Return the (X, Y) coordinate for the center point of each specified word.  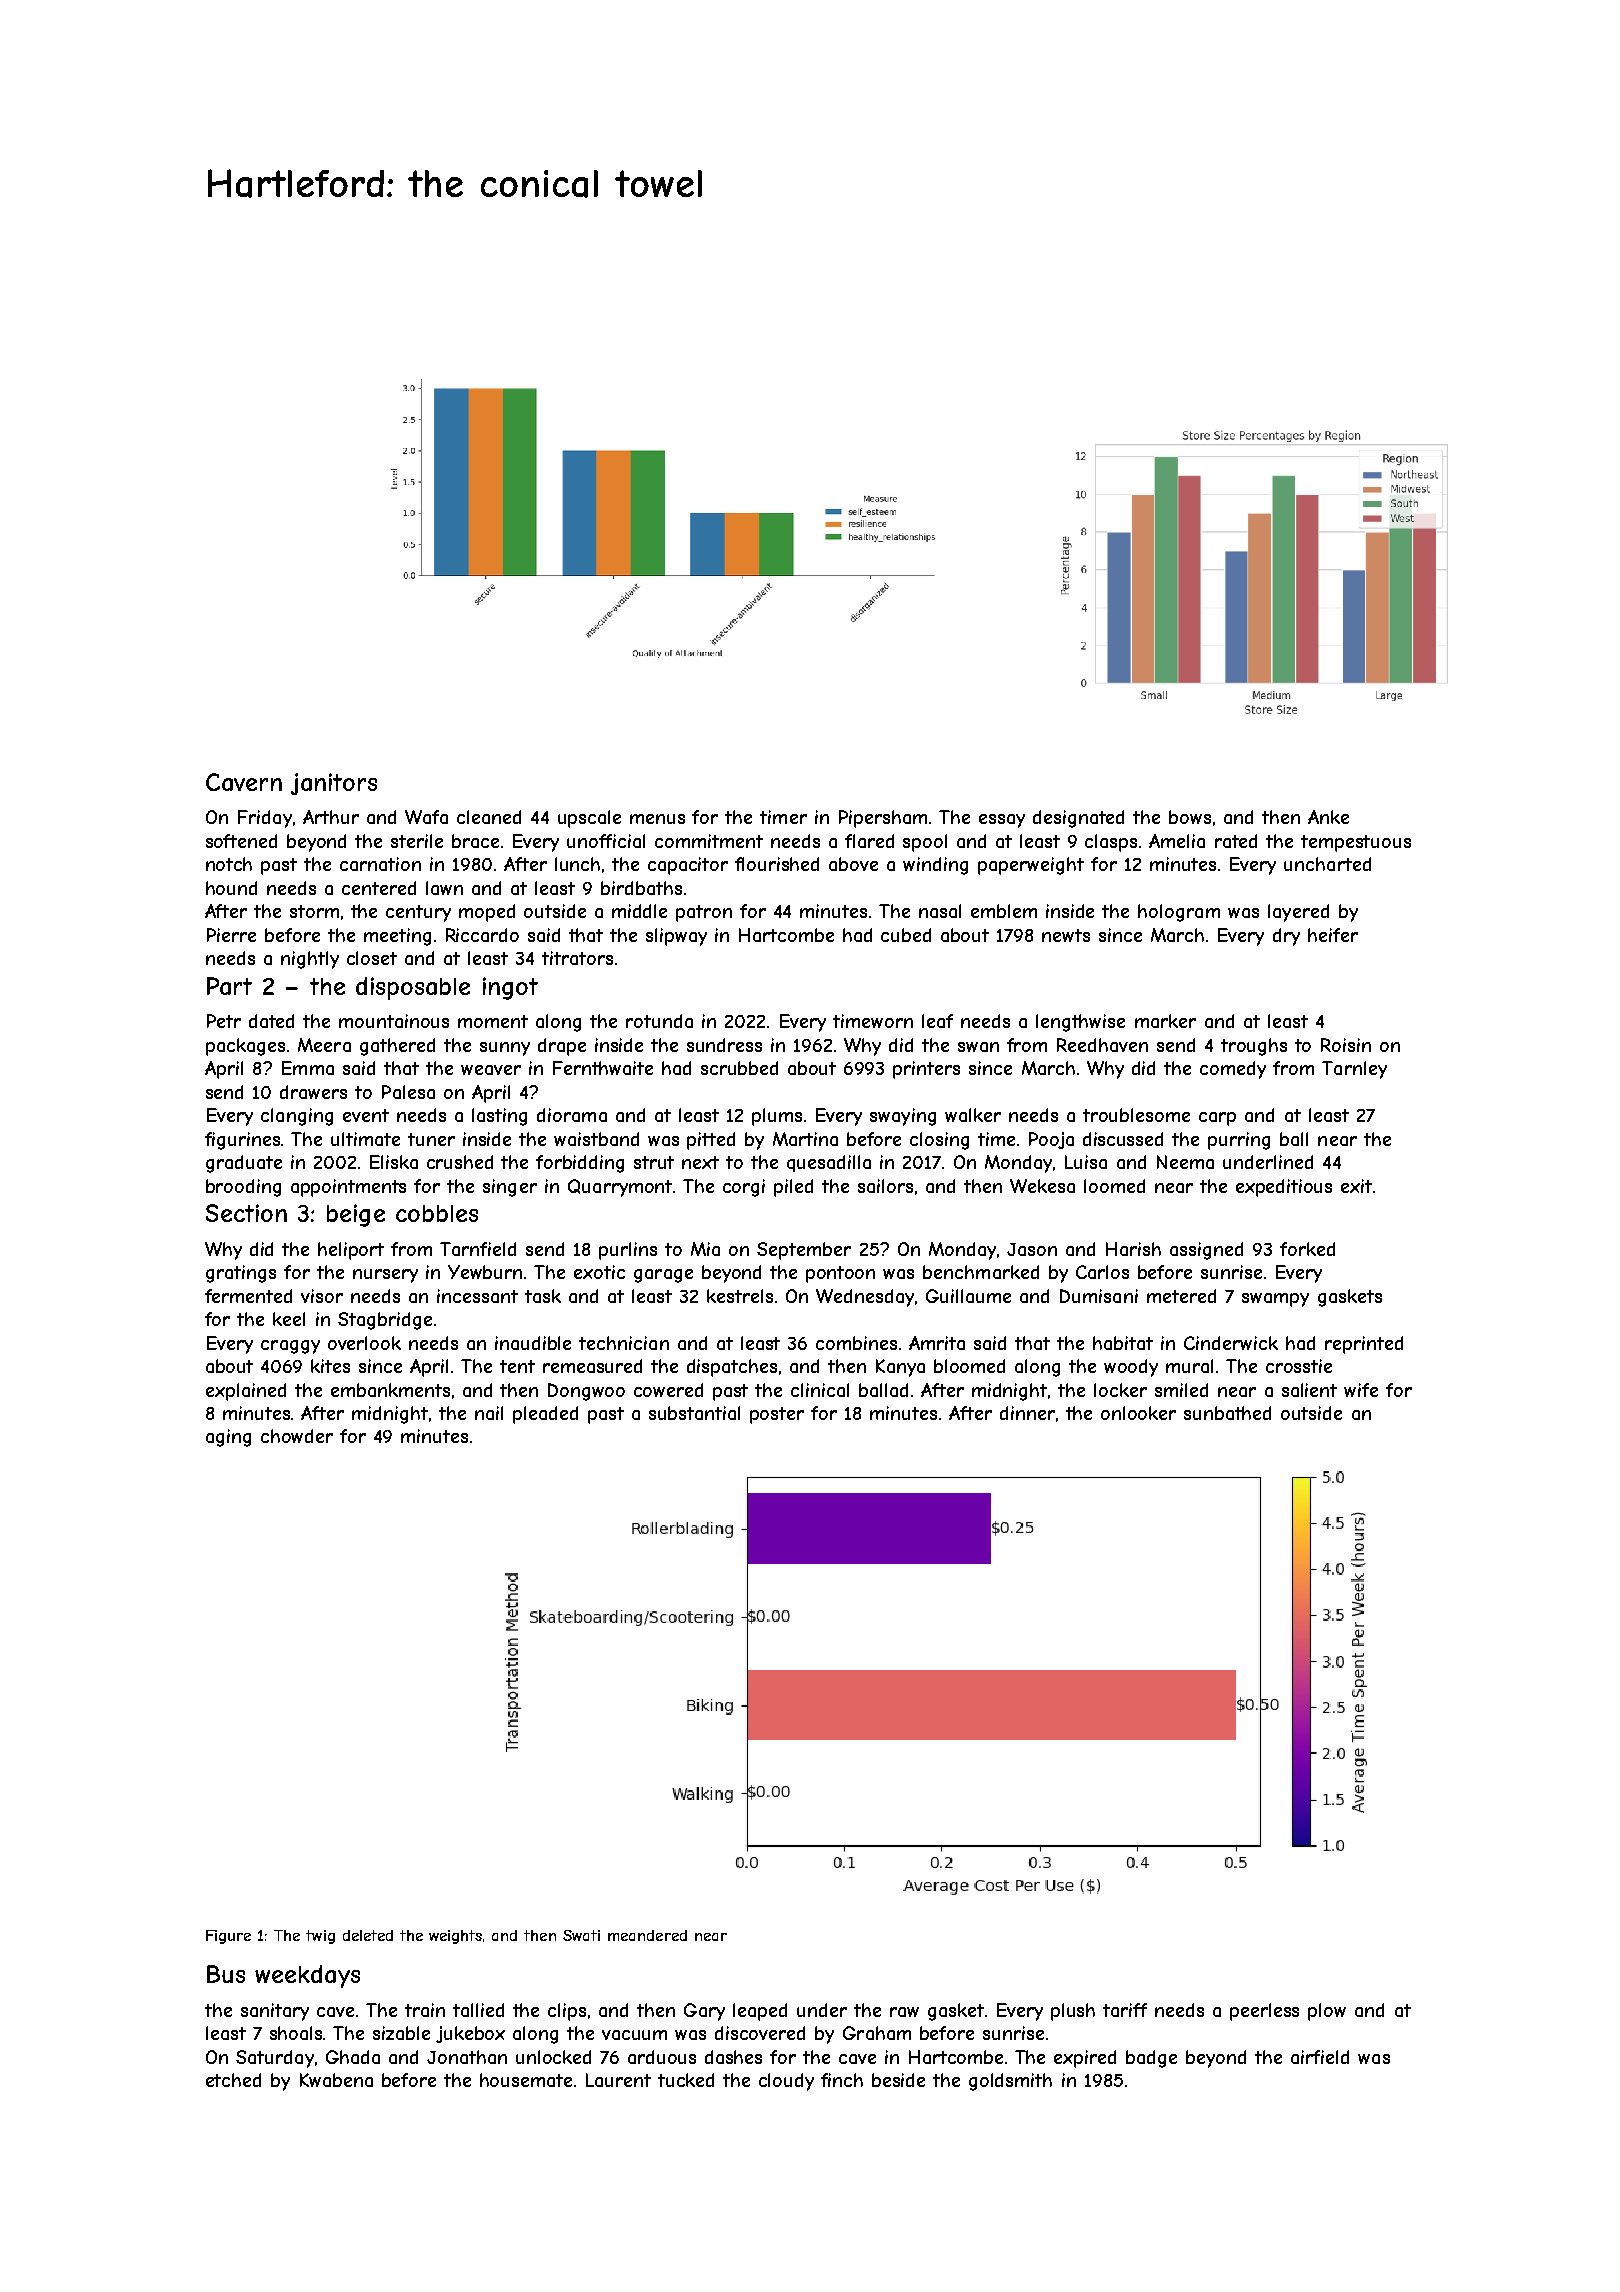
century (418, 913)
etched (233, 2080)
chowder (297, 1436)
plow (1327, 2012)
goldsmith (1010, 2082)
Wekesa (1042, 1186)
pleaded (545, 1415)
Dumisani (1099, 1296)
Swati (581, 1935)
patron (704, 913)
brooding (243, 1188)
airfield (1320, 2057)
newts (1066, 935)
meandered (647, 1935)
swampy (1275, 1300)
